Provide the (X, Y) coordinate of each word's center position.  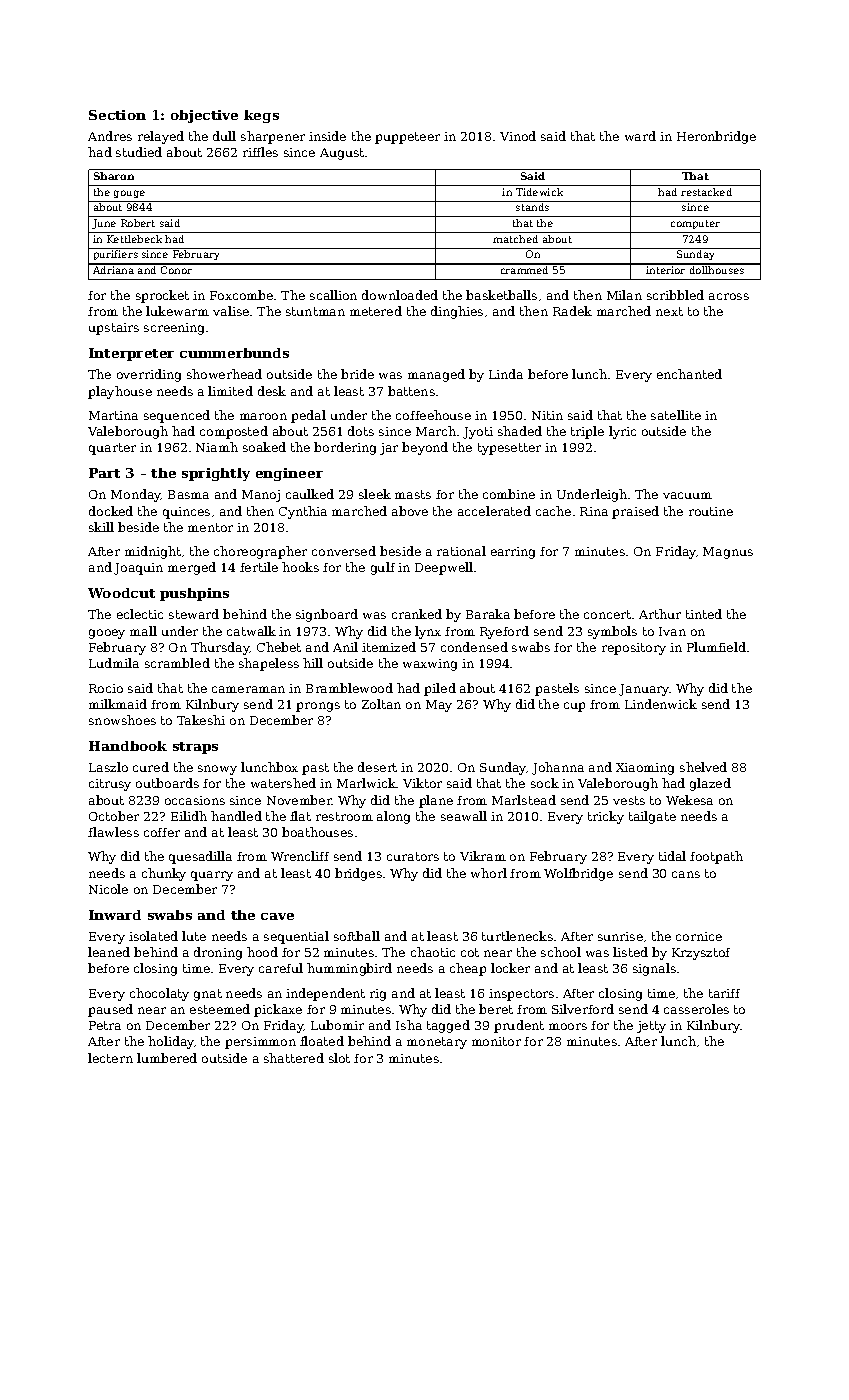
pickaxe (278, 1010)
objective (204, 116)
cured (151, 767)
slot (339, 1058)
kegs (261, 116)
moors (568, 1026)
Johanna (558, 768)
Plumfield (716, 647)
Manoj (261, 496)
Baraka (488, 614)
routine (711, 511)
